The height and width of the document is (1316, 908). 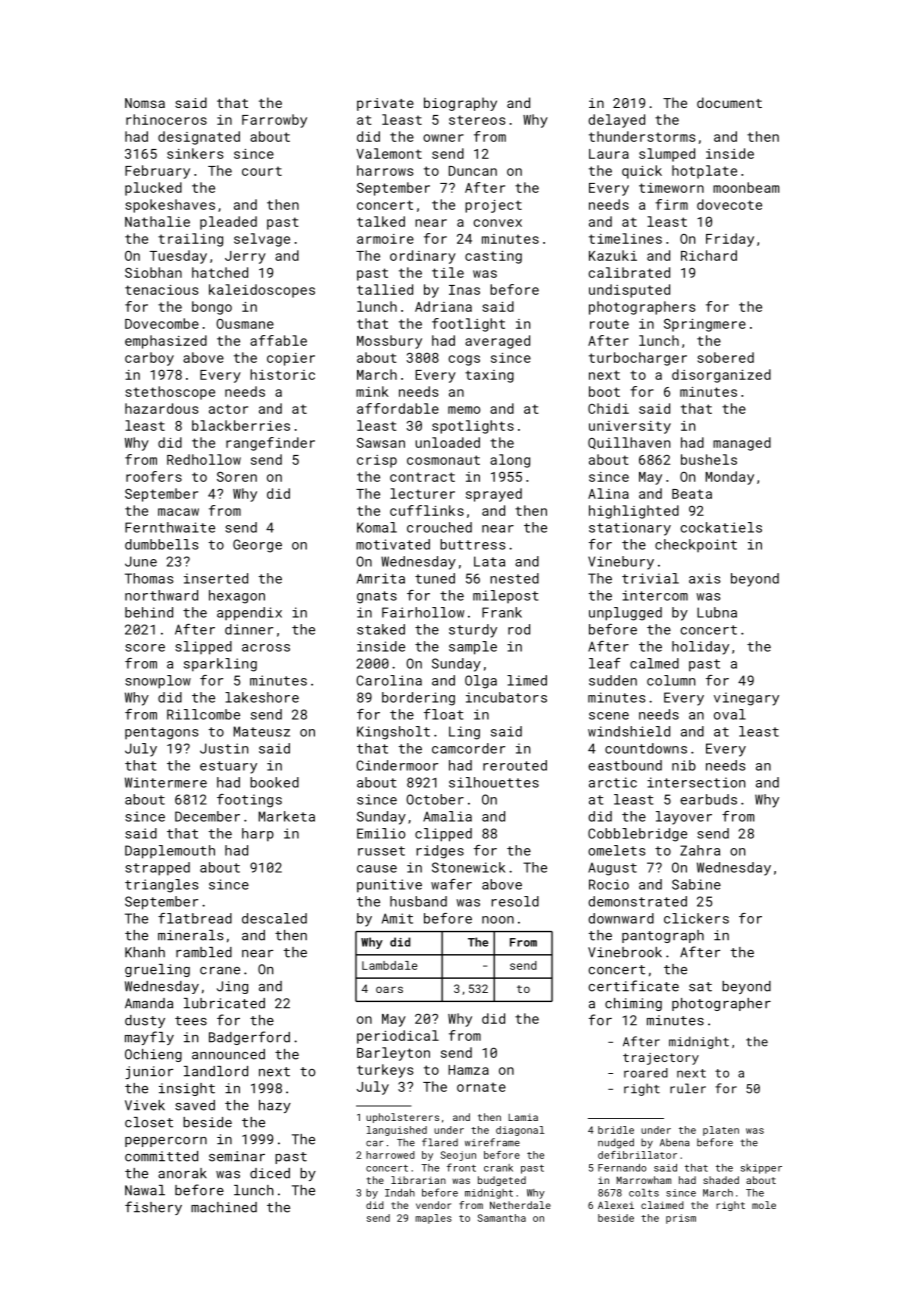 What do you see at coordinates (241, 425) in the document?
I see `blackberries` at bounding box center [241, 425].
